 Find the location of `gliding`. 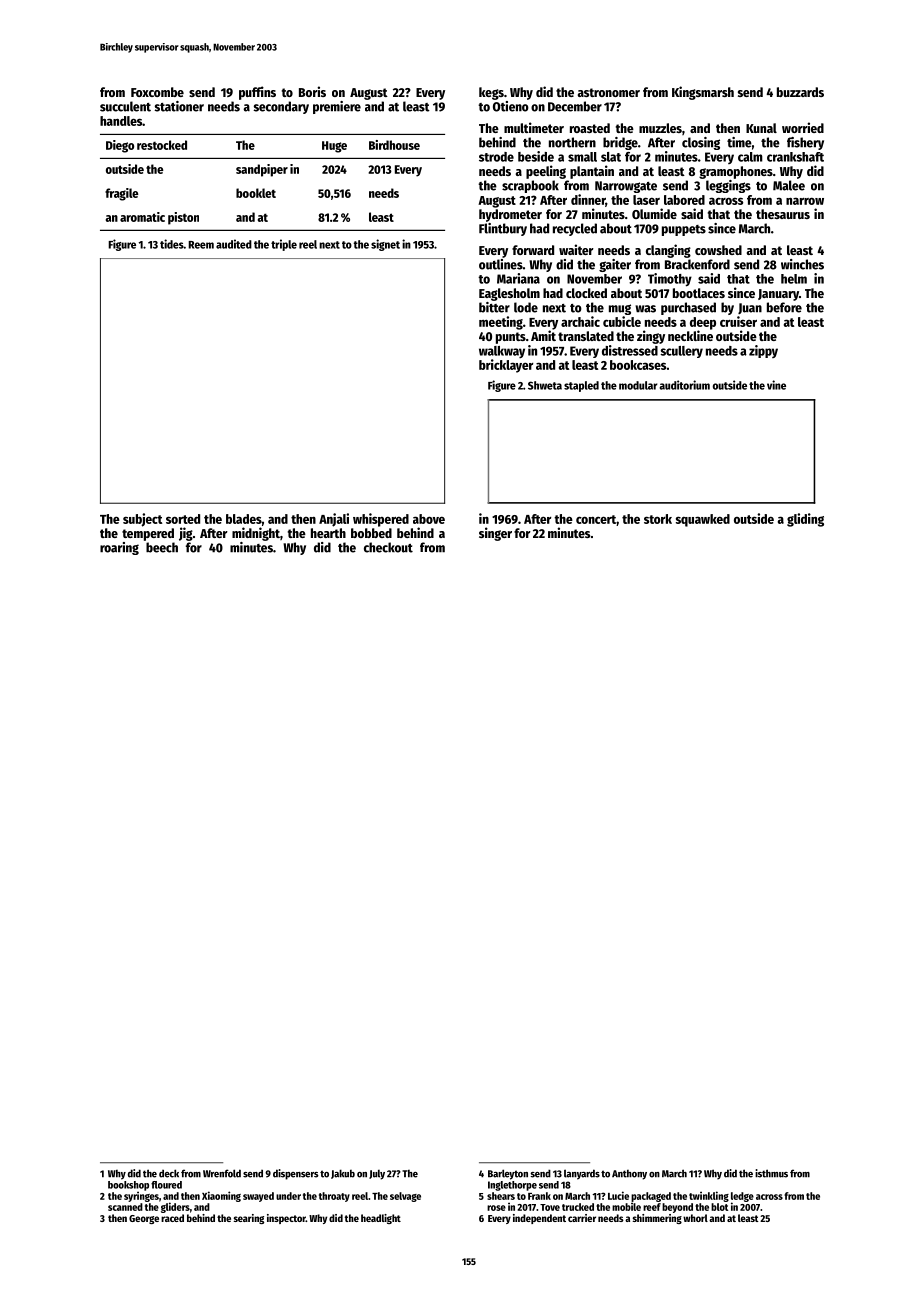

gliding is located at coordinates (805, 520).
